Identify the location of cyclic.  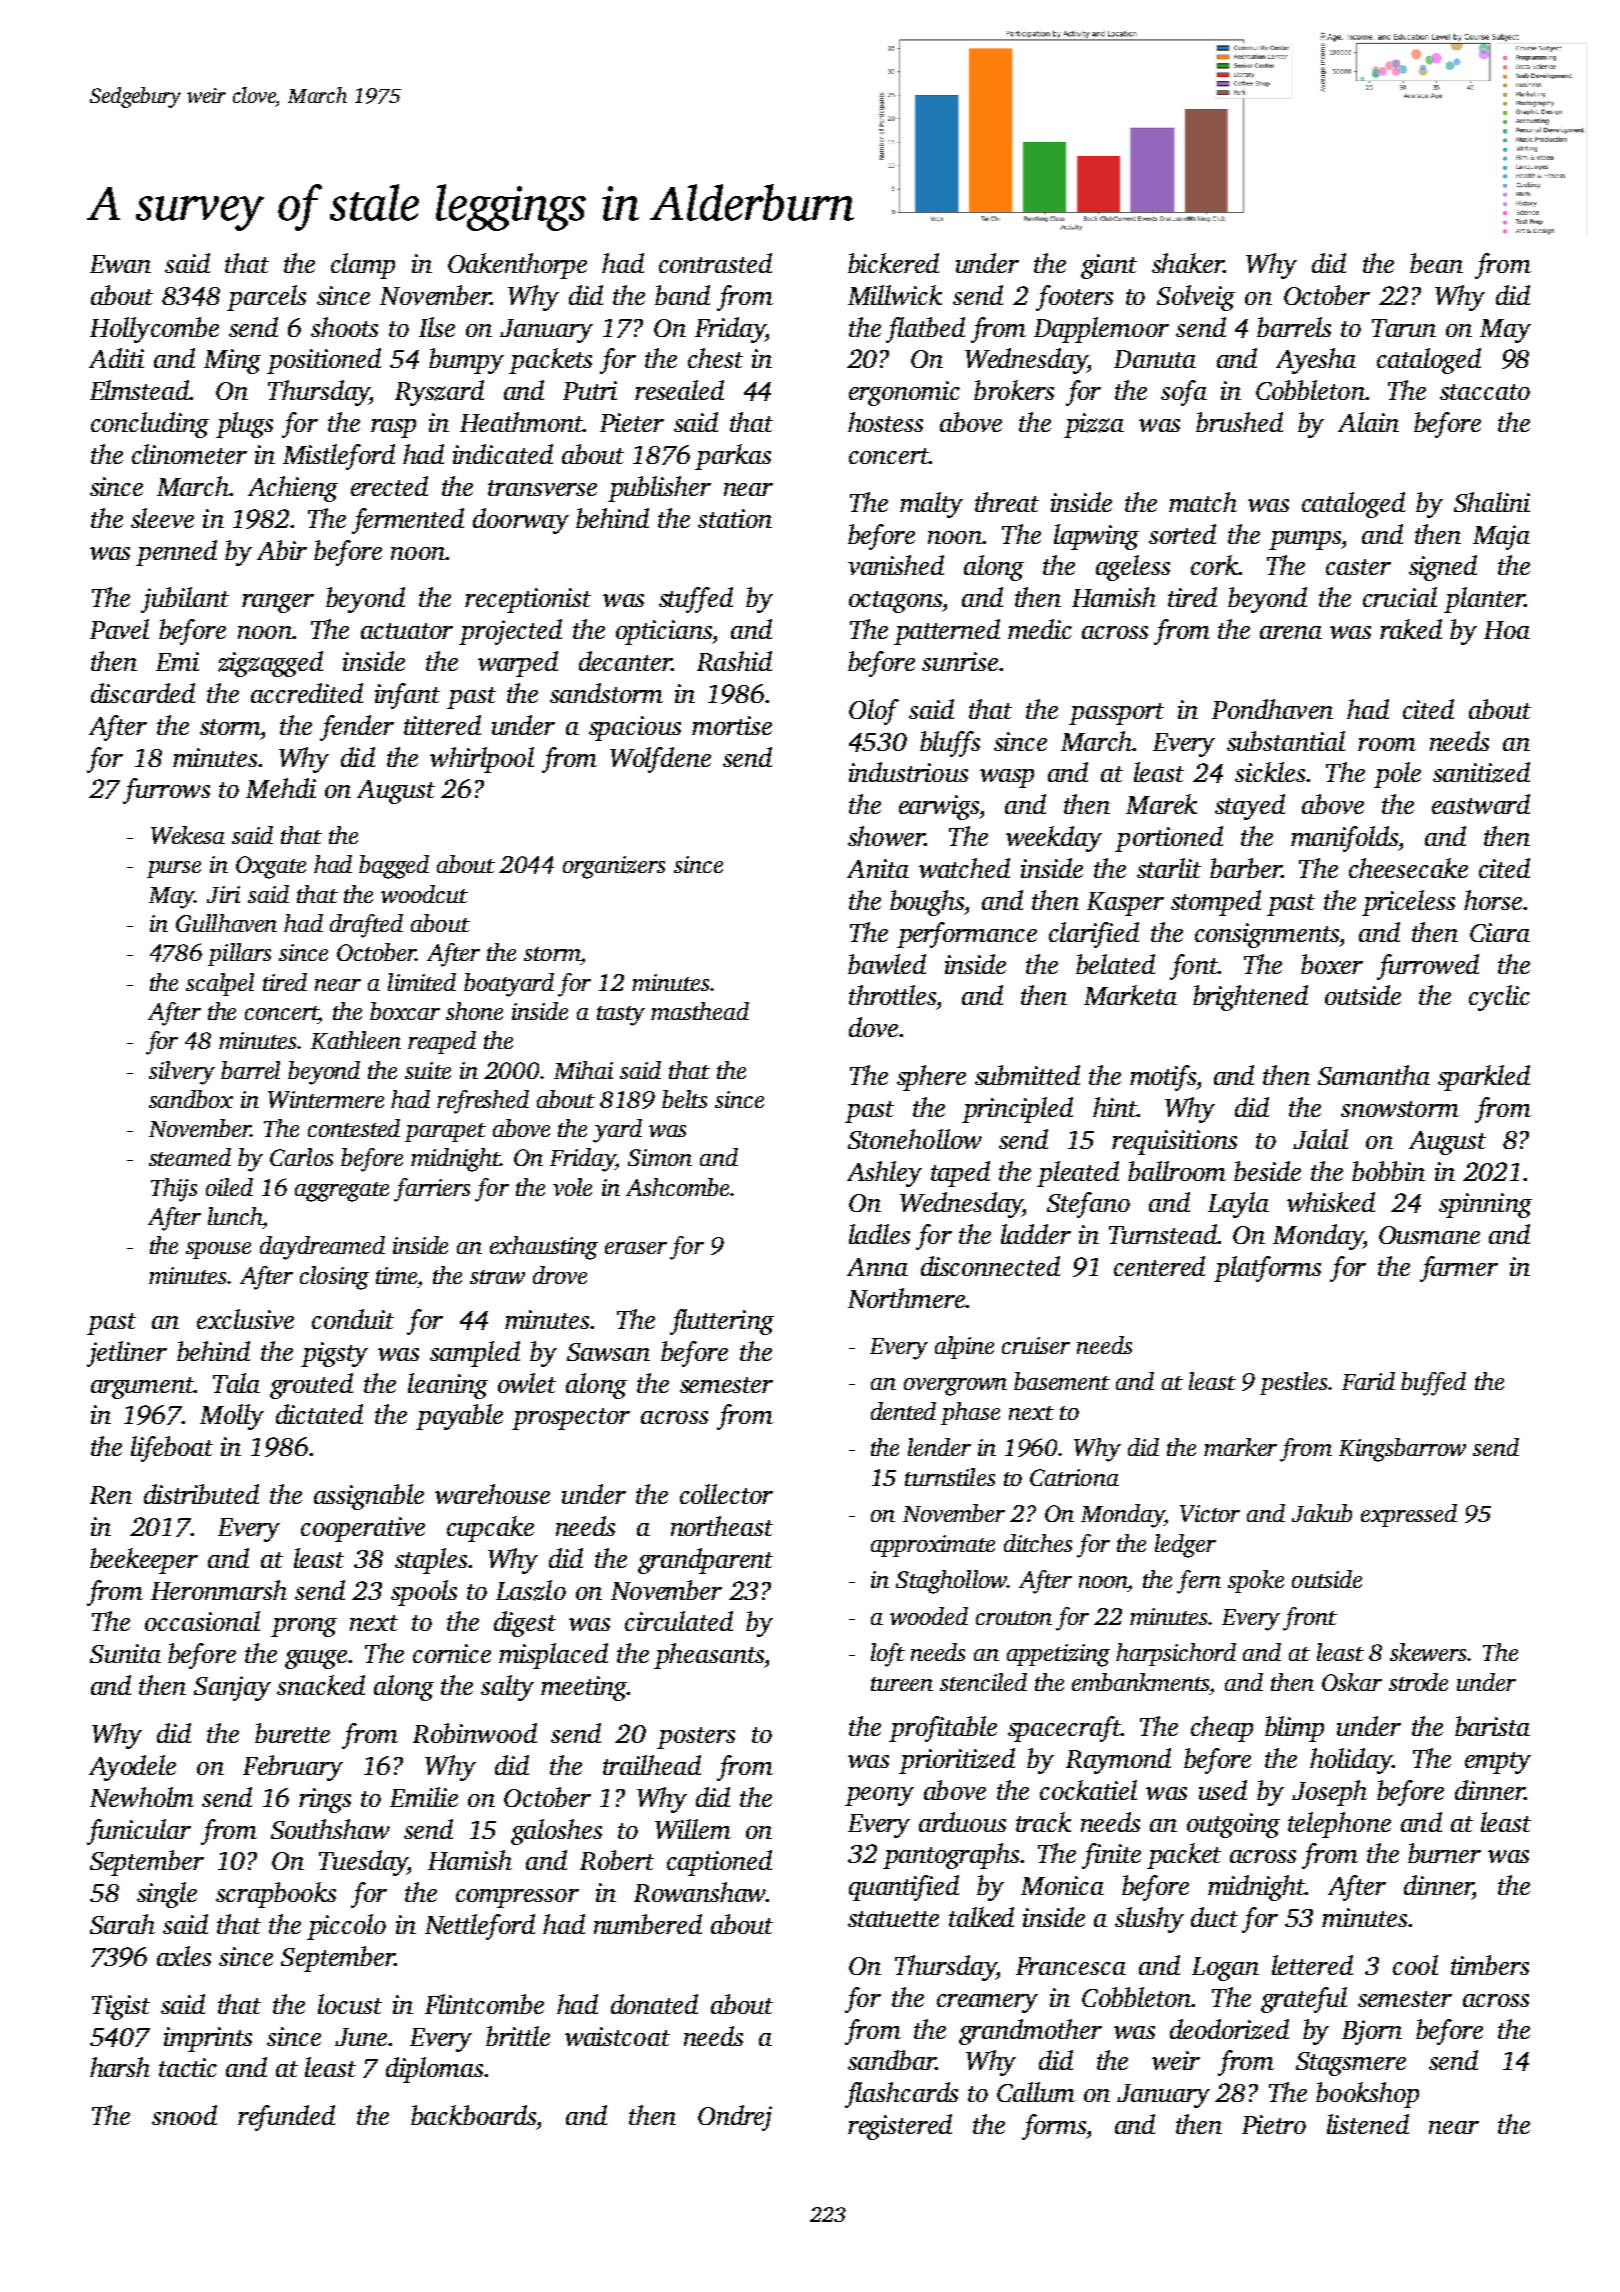
(1499, 998).
